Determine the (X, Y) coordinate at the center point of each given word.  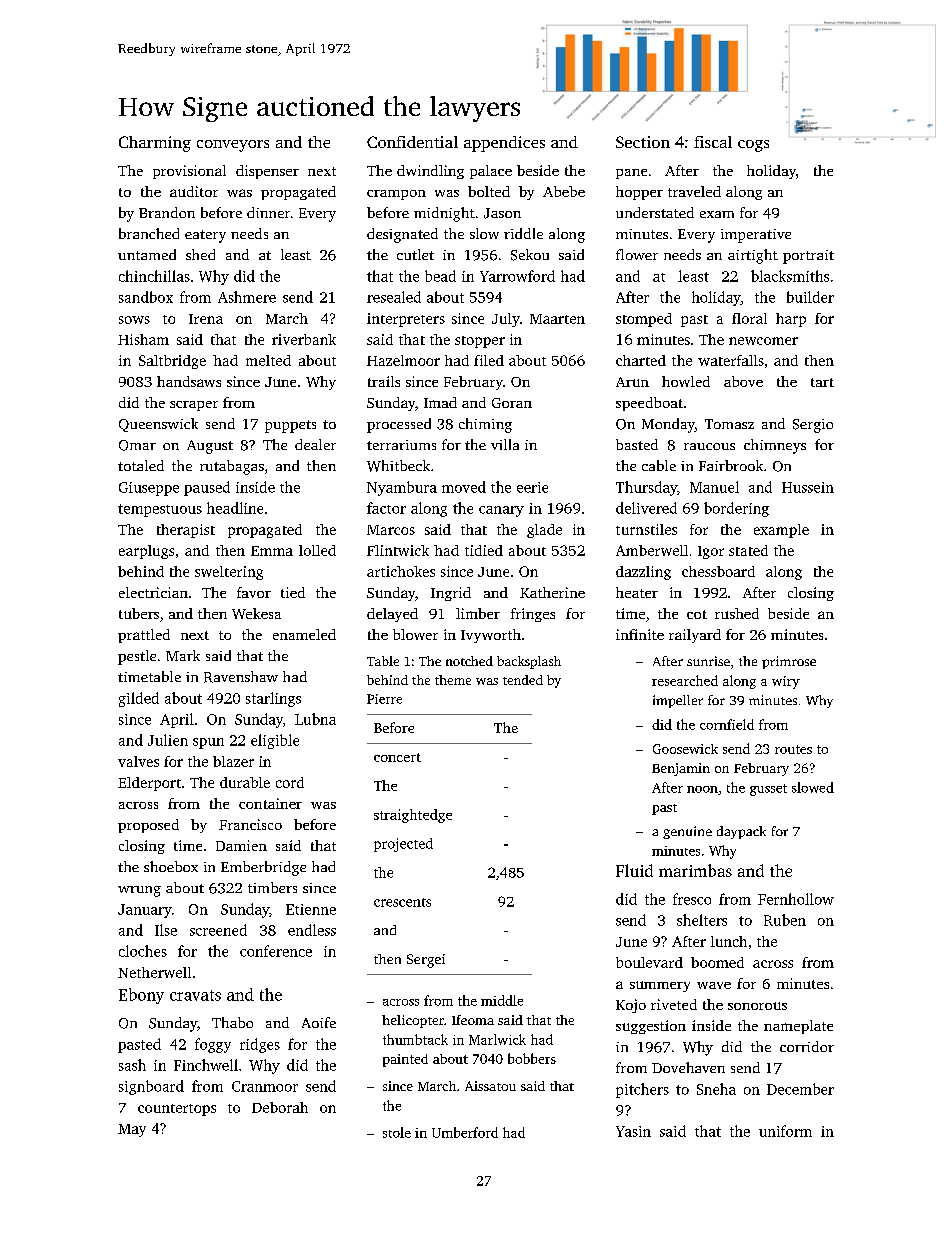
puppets (290, 426)
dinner (268, 212)
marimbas (695, 870)
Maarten (557, 319)
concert (397, 757)
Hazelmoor (403, 360)
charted (641, 360)
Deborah (280, 1107)
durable (245, 782)
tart (822, 382)
